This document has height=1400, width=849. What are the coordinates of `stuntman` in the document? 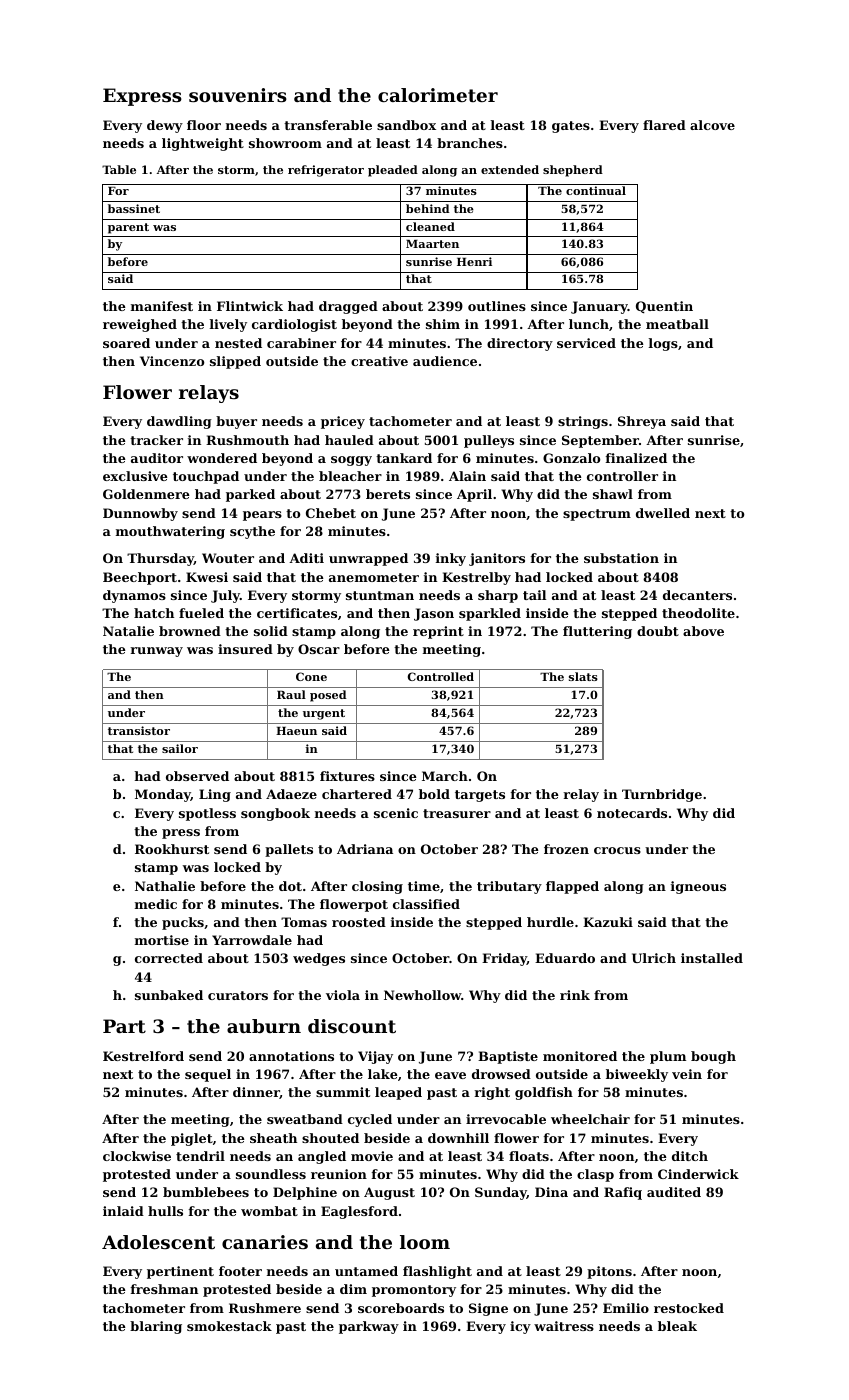 It's located at (380, 595).
